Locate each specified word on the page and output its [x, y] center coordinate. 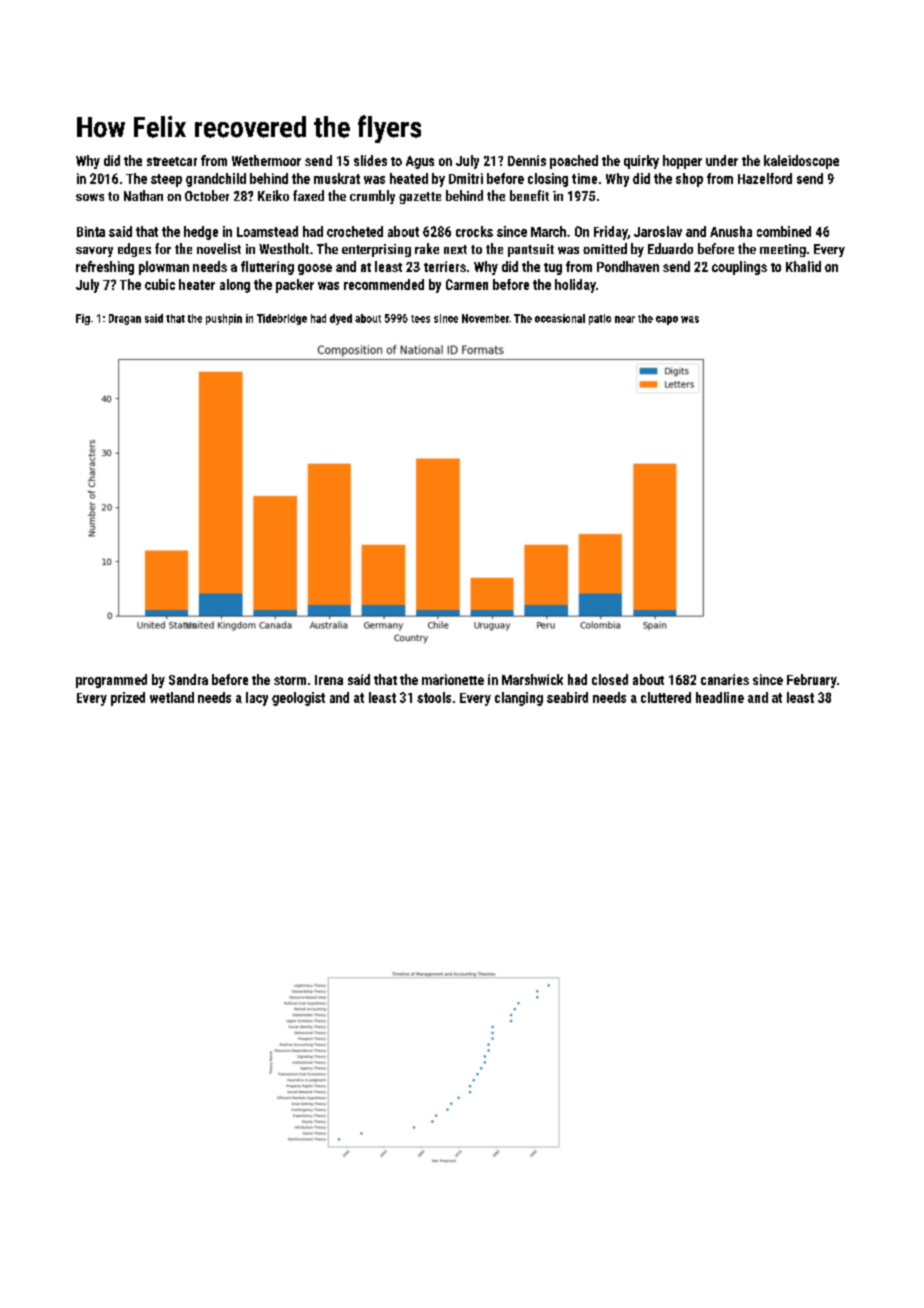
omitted [605, 248]
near [625, 319]
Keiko [273, 195]
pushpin [224, 319]
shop [689, 180]
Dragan [125, 319]
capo [667, 320]
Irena [329, 680]
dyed [341, 319]
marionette [453, 679]
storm [290, 680]
